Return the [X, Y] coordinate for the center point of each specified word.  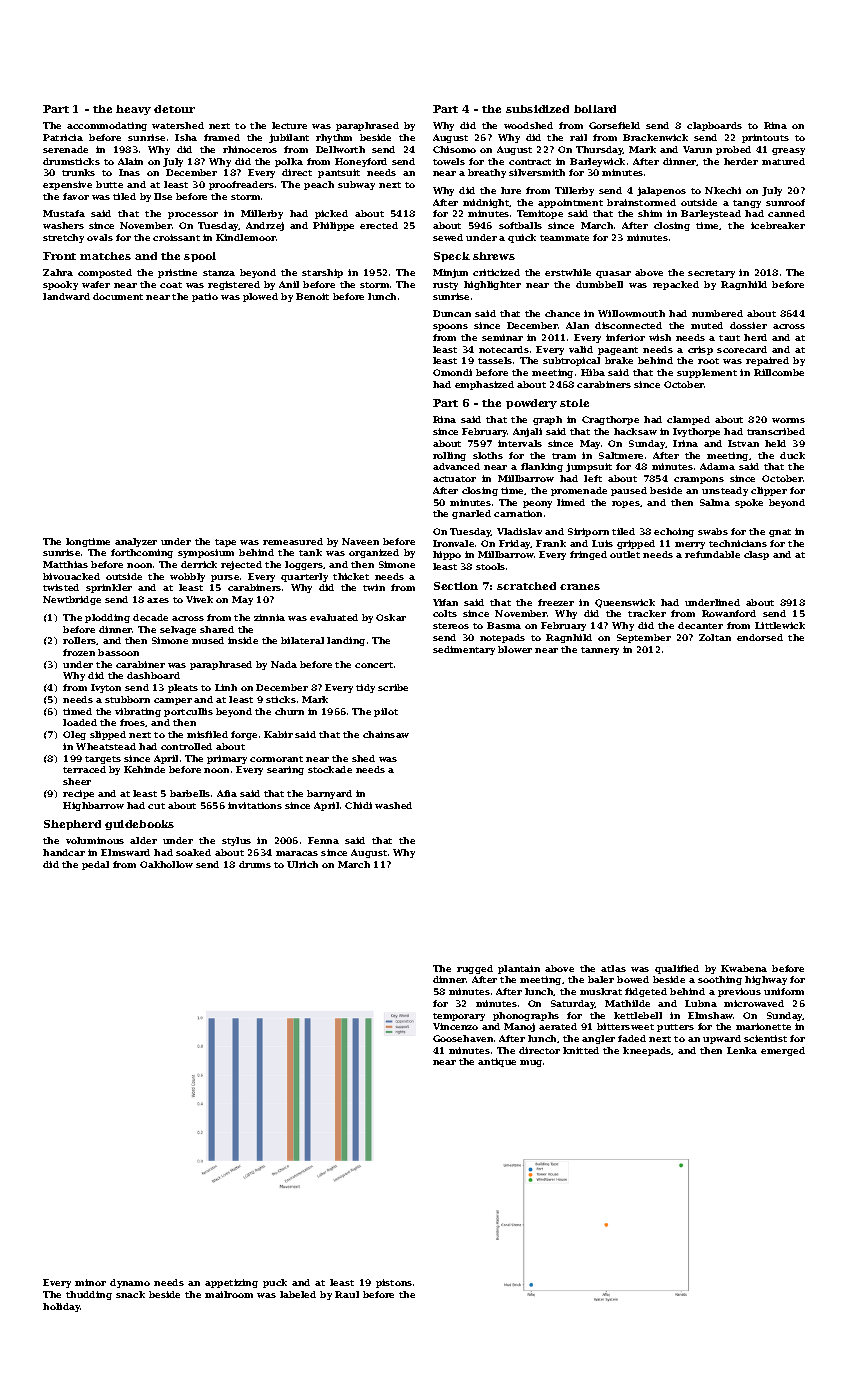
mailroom [229, 1294]
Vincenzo [455, 1026]
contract [530, 162]
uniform [784, 991]
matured [783, 161]
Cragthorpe [610, 420]
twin [374, 587]
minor [90, 1282]
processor [193, 215]
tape [225, 543]
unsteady [725, 491]
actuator [454, 479]
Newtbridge [72, 600]
